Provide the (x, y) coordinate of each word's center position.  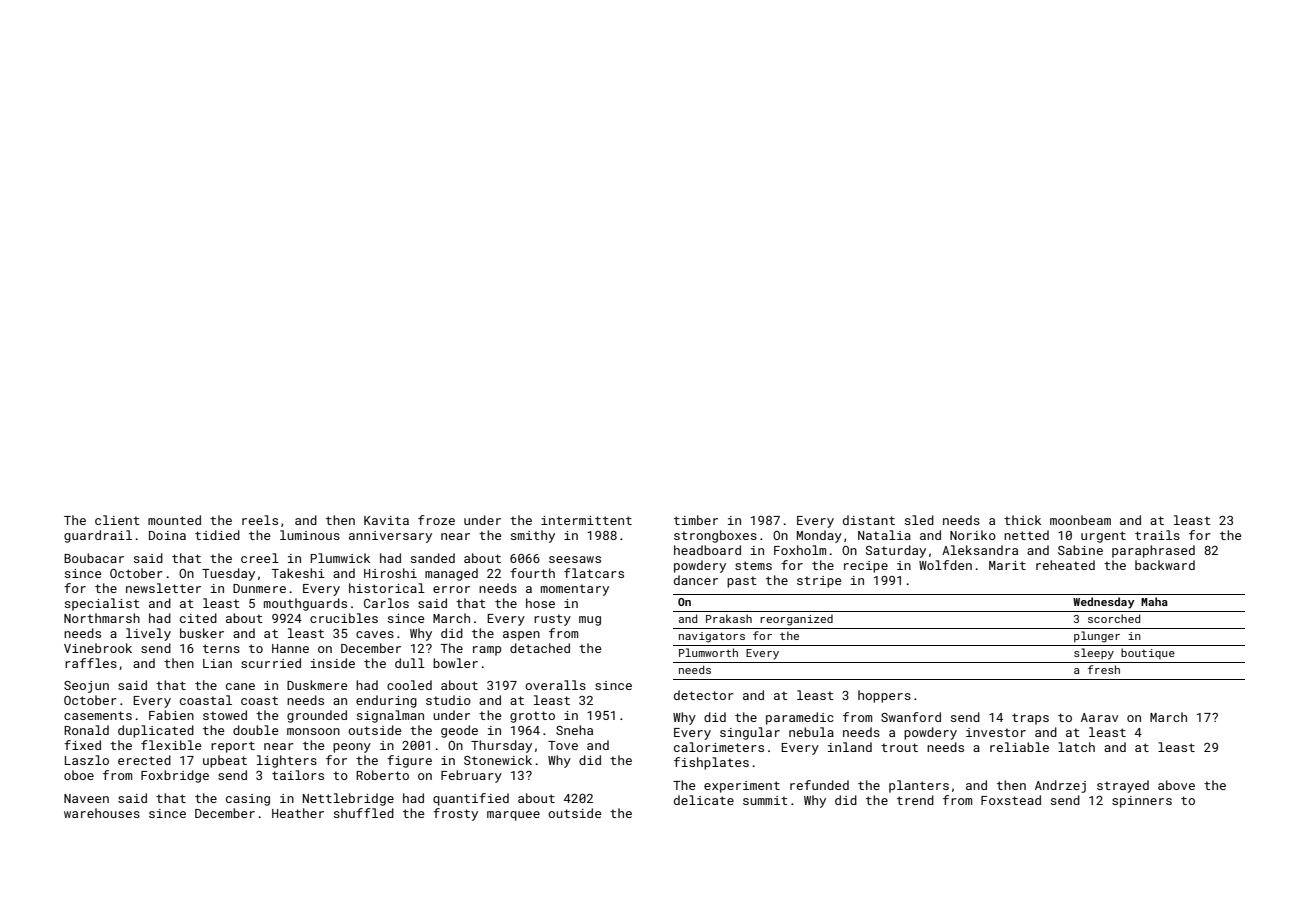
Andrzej (1060, 786)
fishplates (711, 763)
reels (260, 520)
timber (696, 520)
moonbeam (1080, 520)
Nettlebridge (348, 799)
